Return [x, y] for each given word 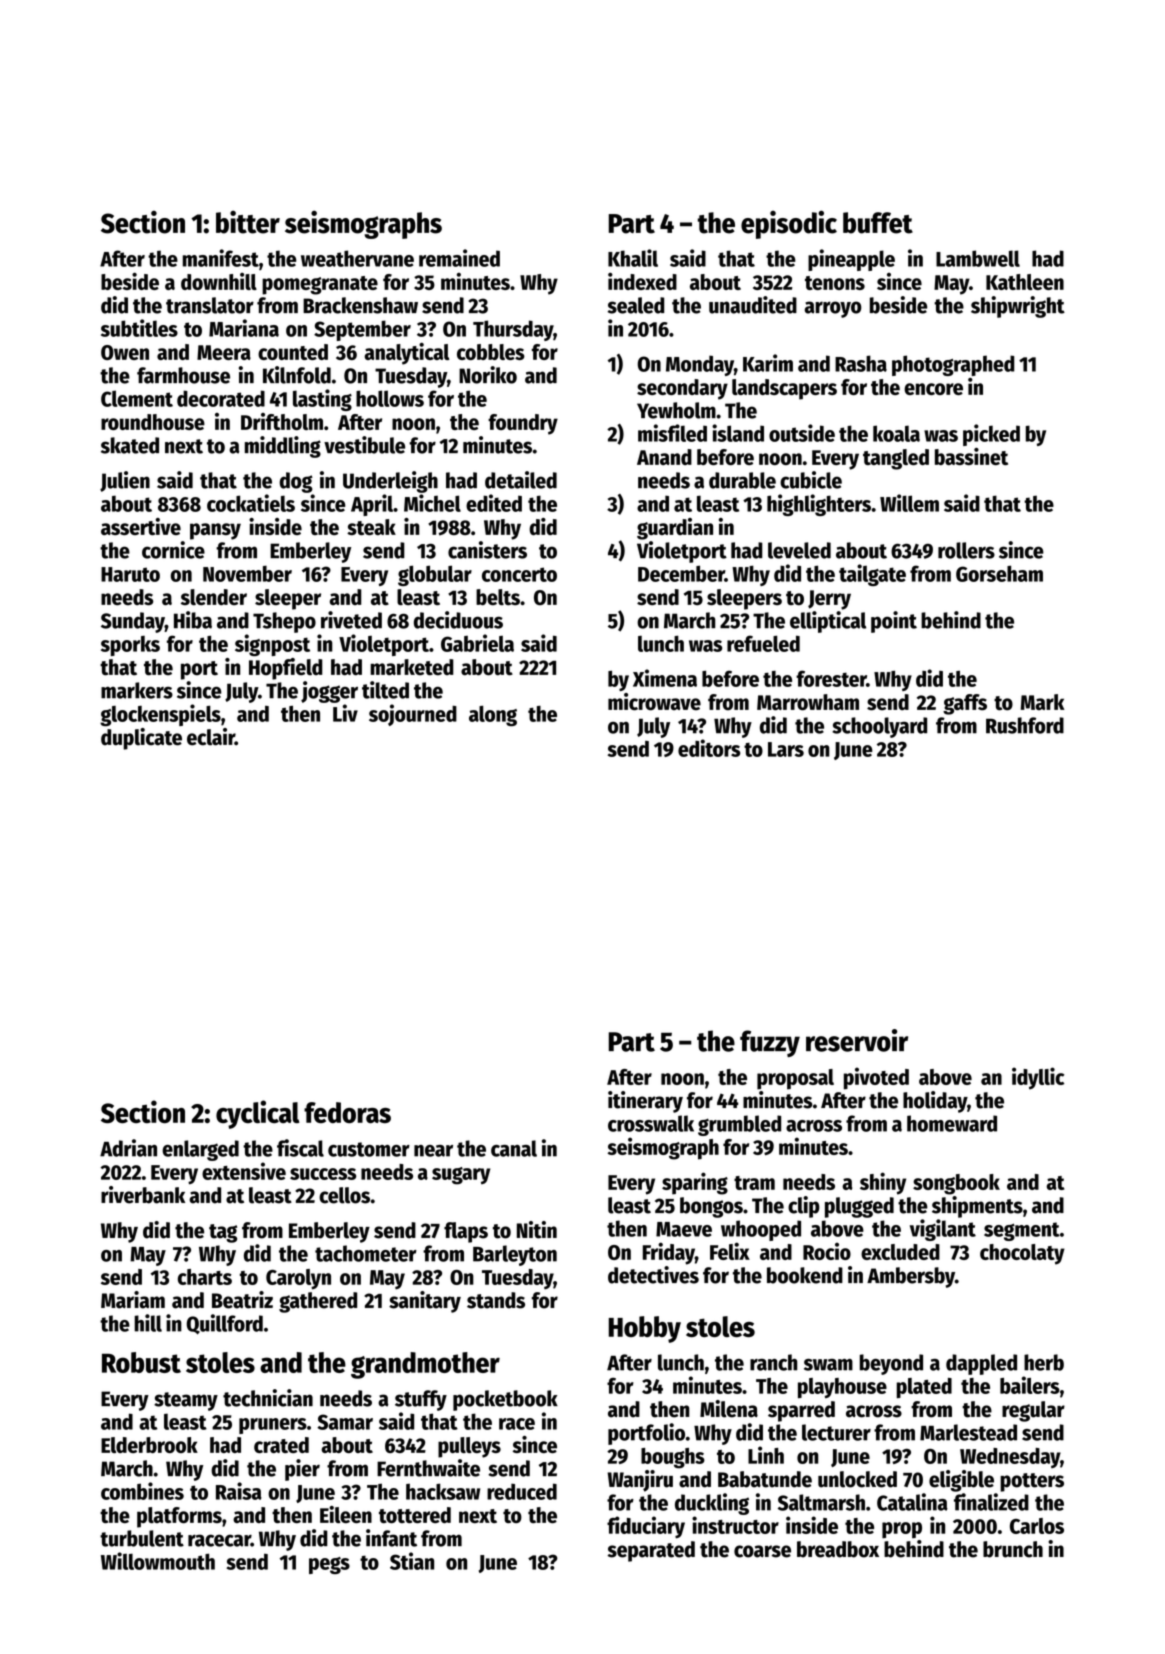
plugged [859, 1207]
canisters [487, 550]
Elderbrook [149, 1445]
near [433, 1151]
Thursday [513, 330]
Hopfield [286, 669]
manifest [220, 258]
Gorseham [999, 573]
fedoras [347, 1112]
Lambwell [978, 258]
